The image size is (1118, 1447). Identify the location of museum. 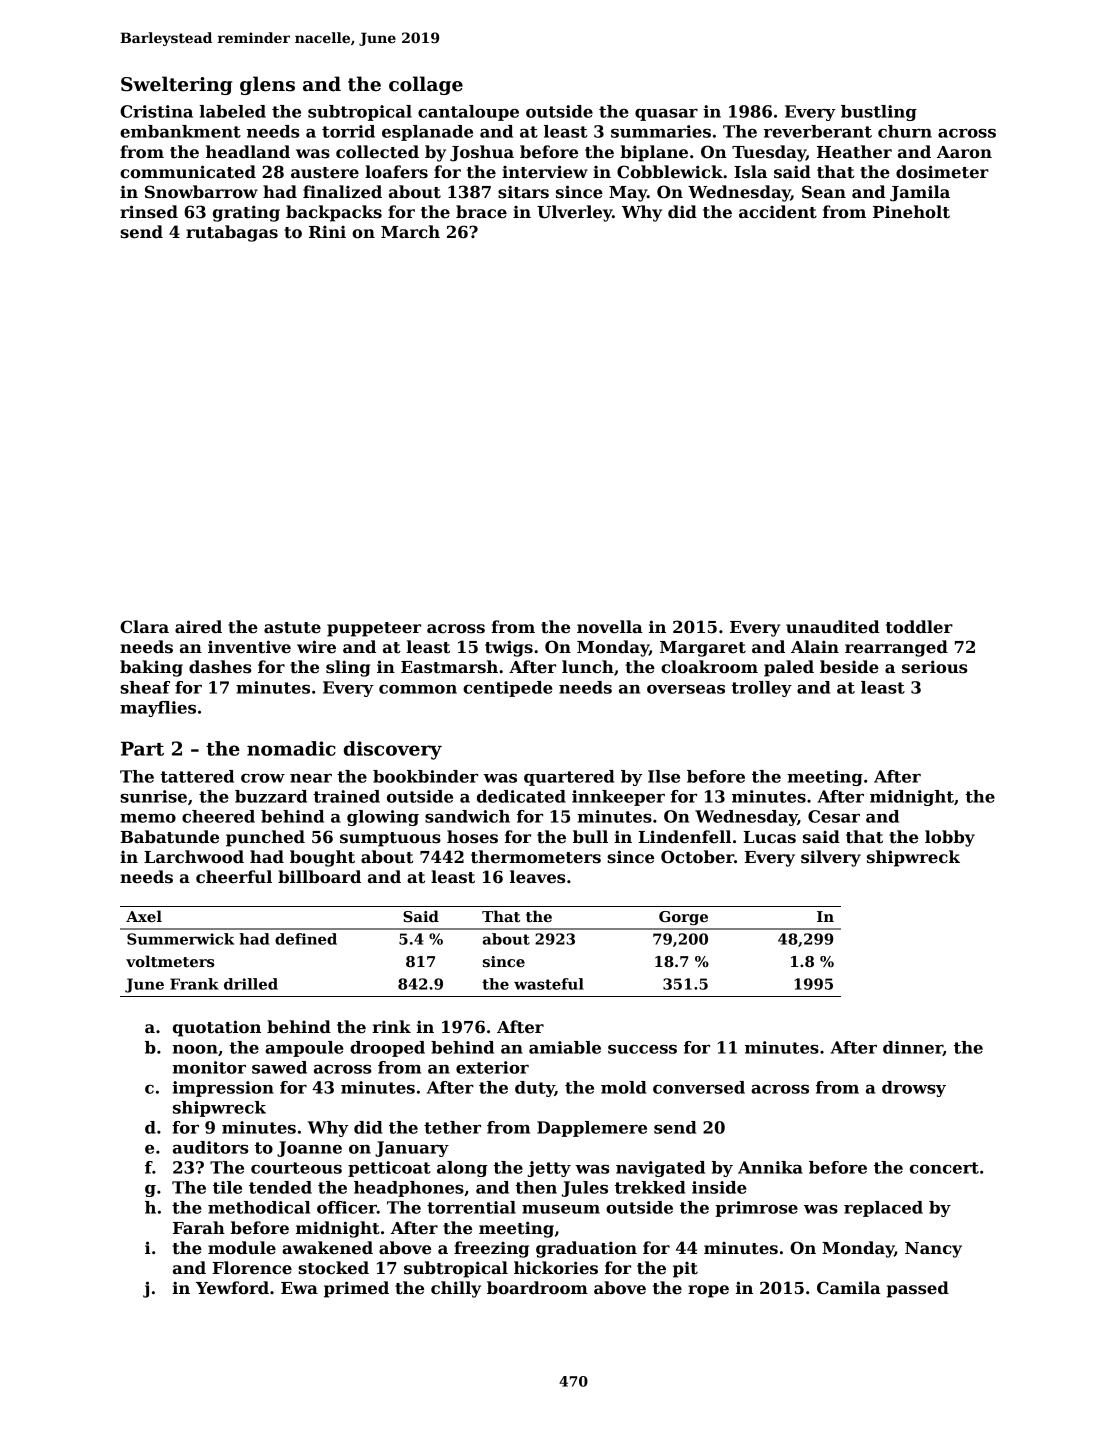
(561, 1209).
